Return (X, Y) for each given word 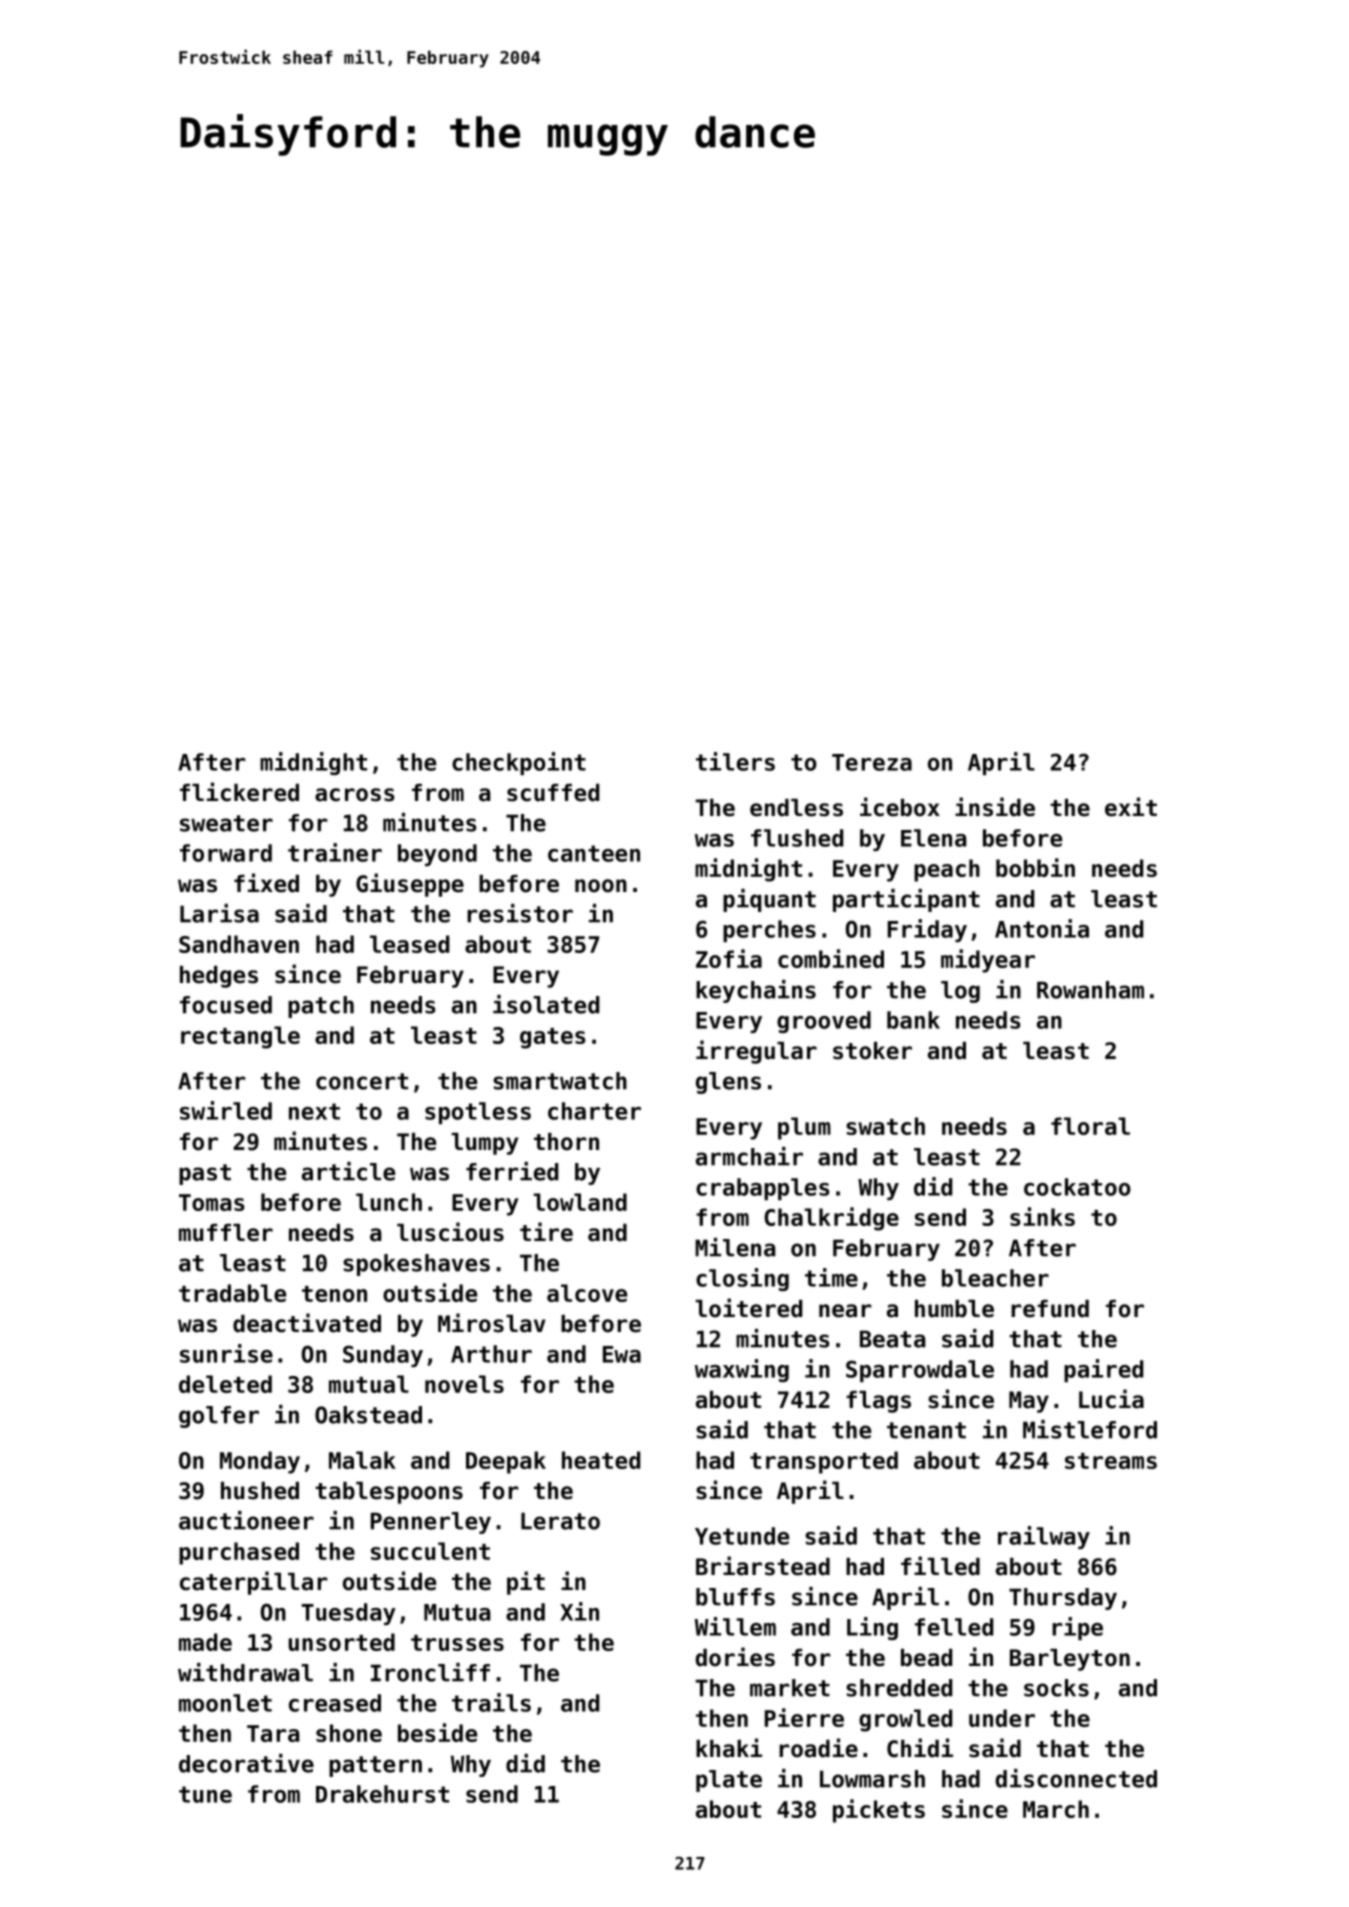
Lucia (1111, 1399)
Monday (260, 1462)
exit (1131, 807)
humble (954, 1309)
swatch (885, 1126)
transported (824, 1462)
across (355, 795)
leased (409, 944)
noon (601, 886)
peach (947, 870)
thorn (566, 1142)
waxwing (742, 1370)
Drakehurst (382, 1794)
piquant (769, 900)
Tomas (212, 1202)
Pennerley (431, 1523)
